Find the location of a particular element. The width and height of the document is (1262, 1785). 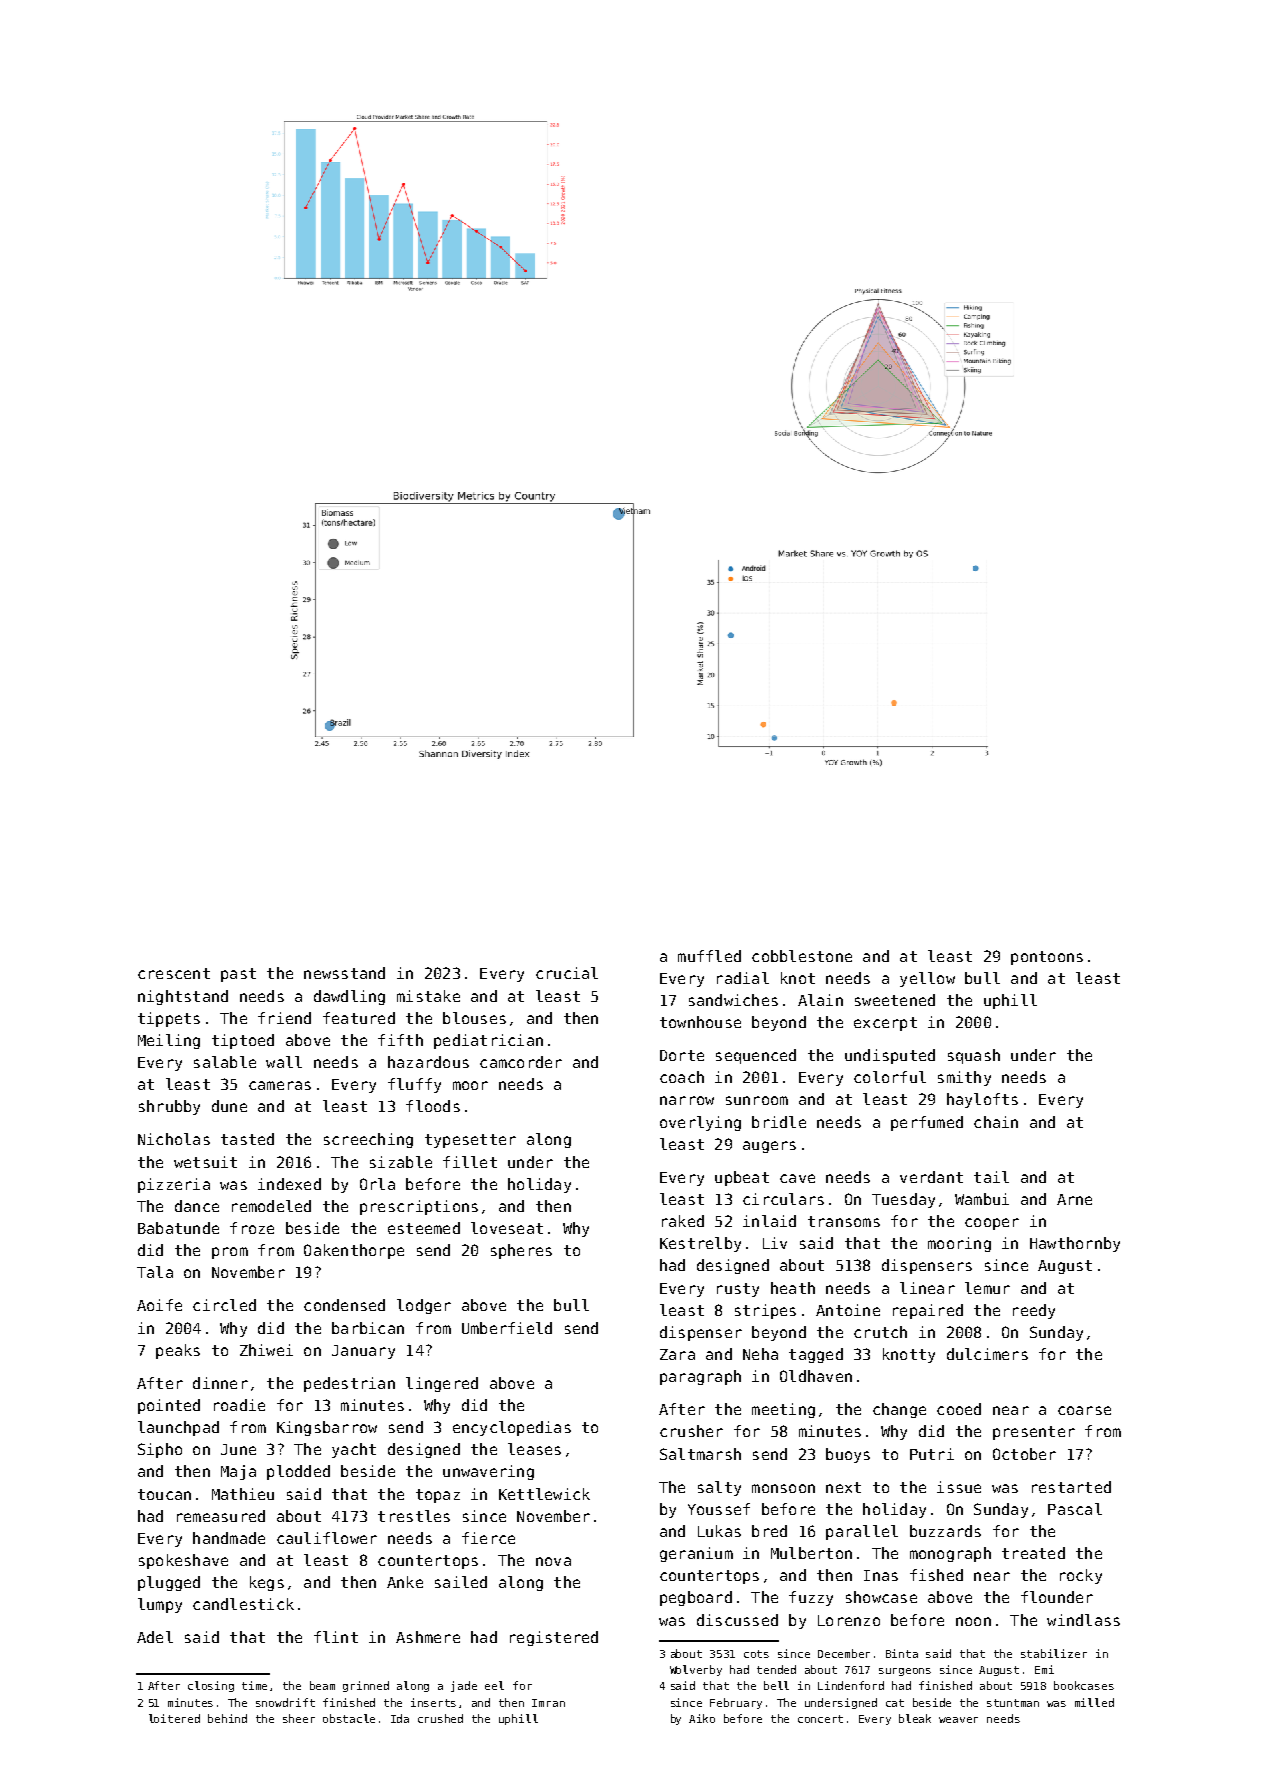

muffled is located at coordinates (709, 956).
